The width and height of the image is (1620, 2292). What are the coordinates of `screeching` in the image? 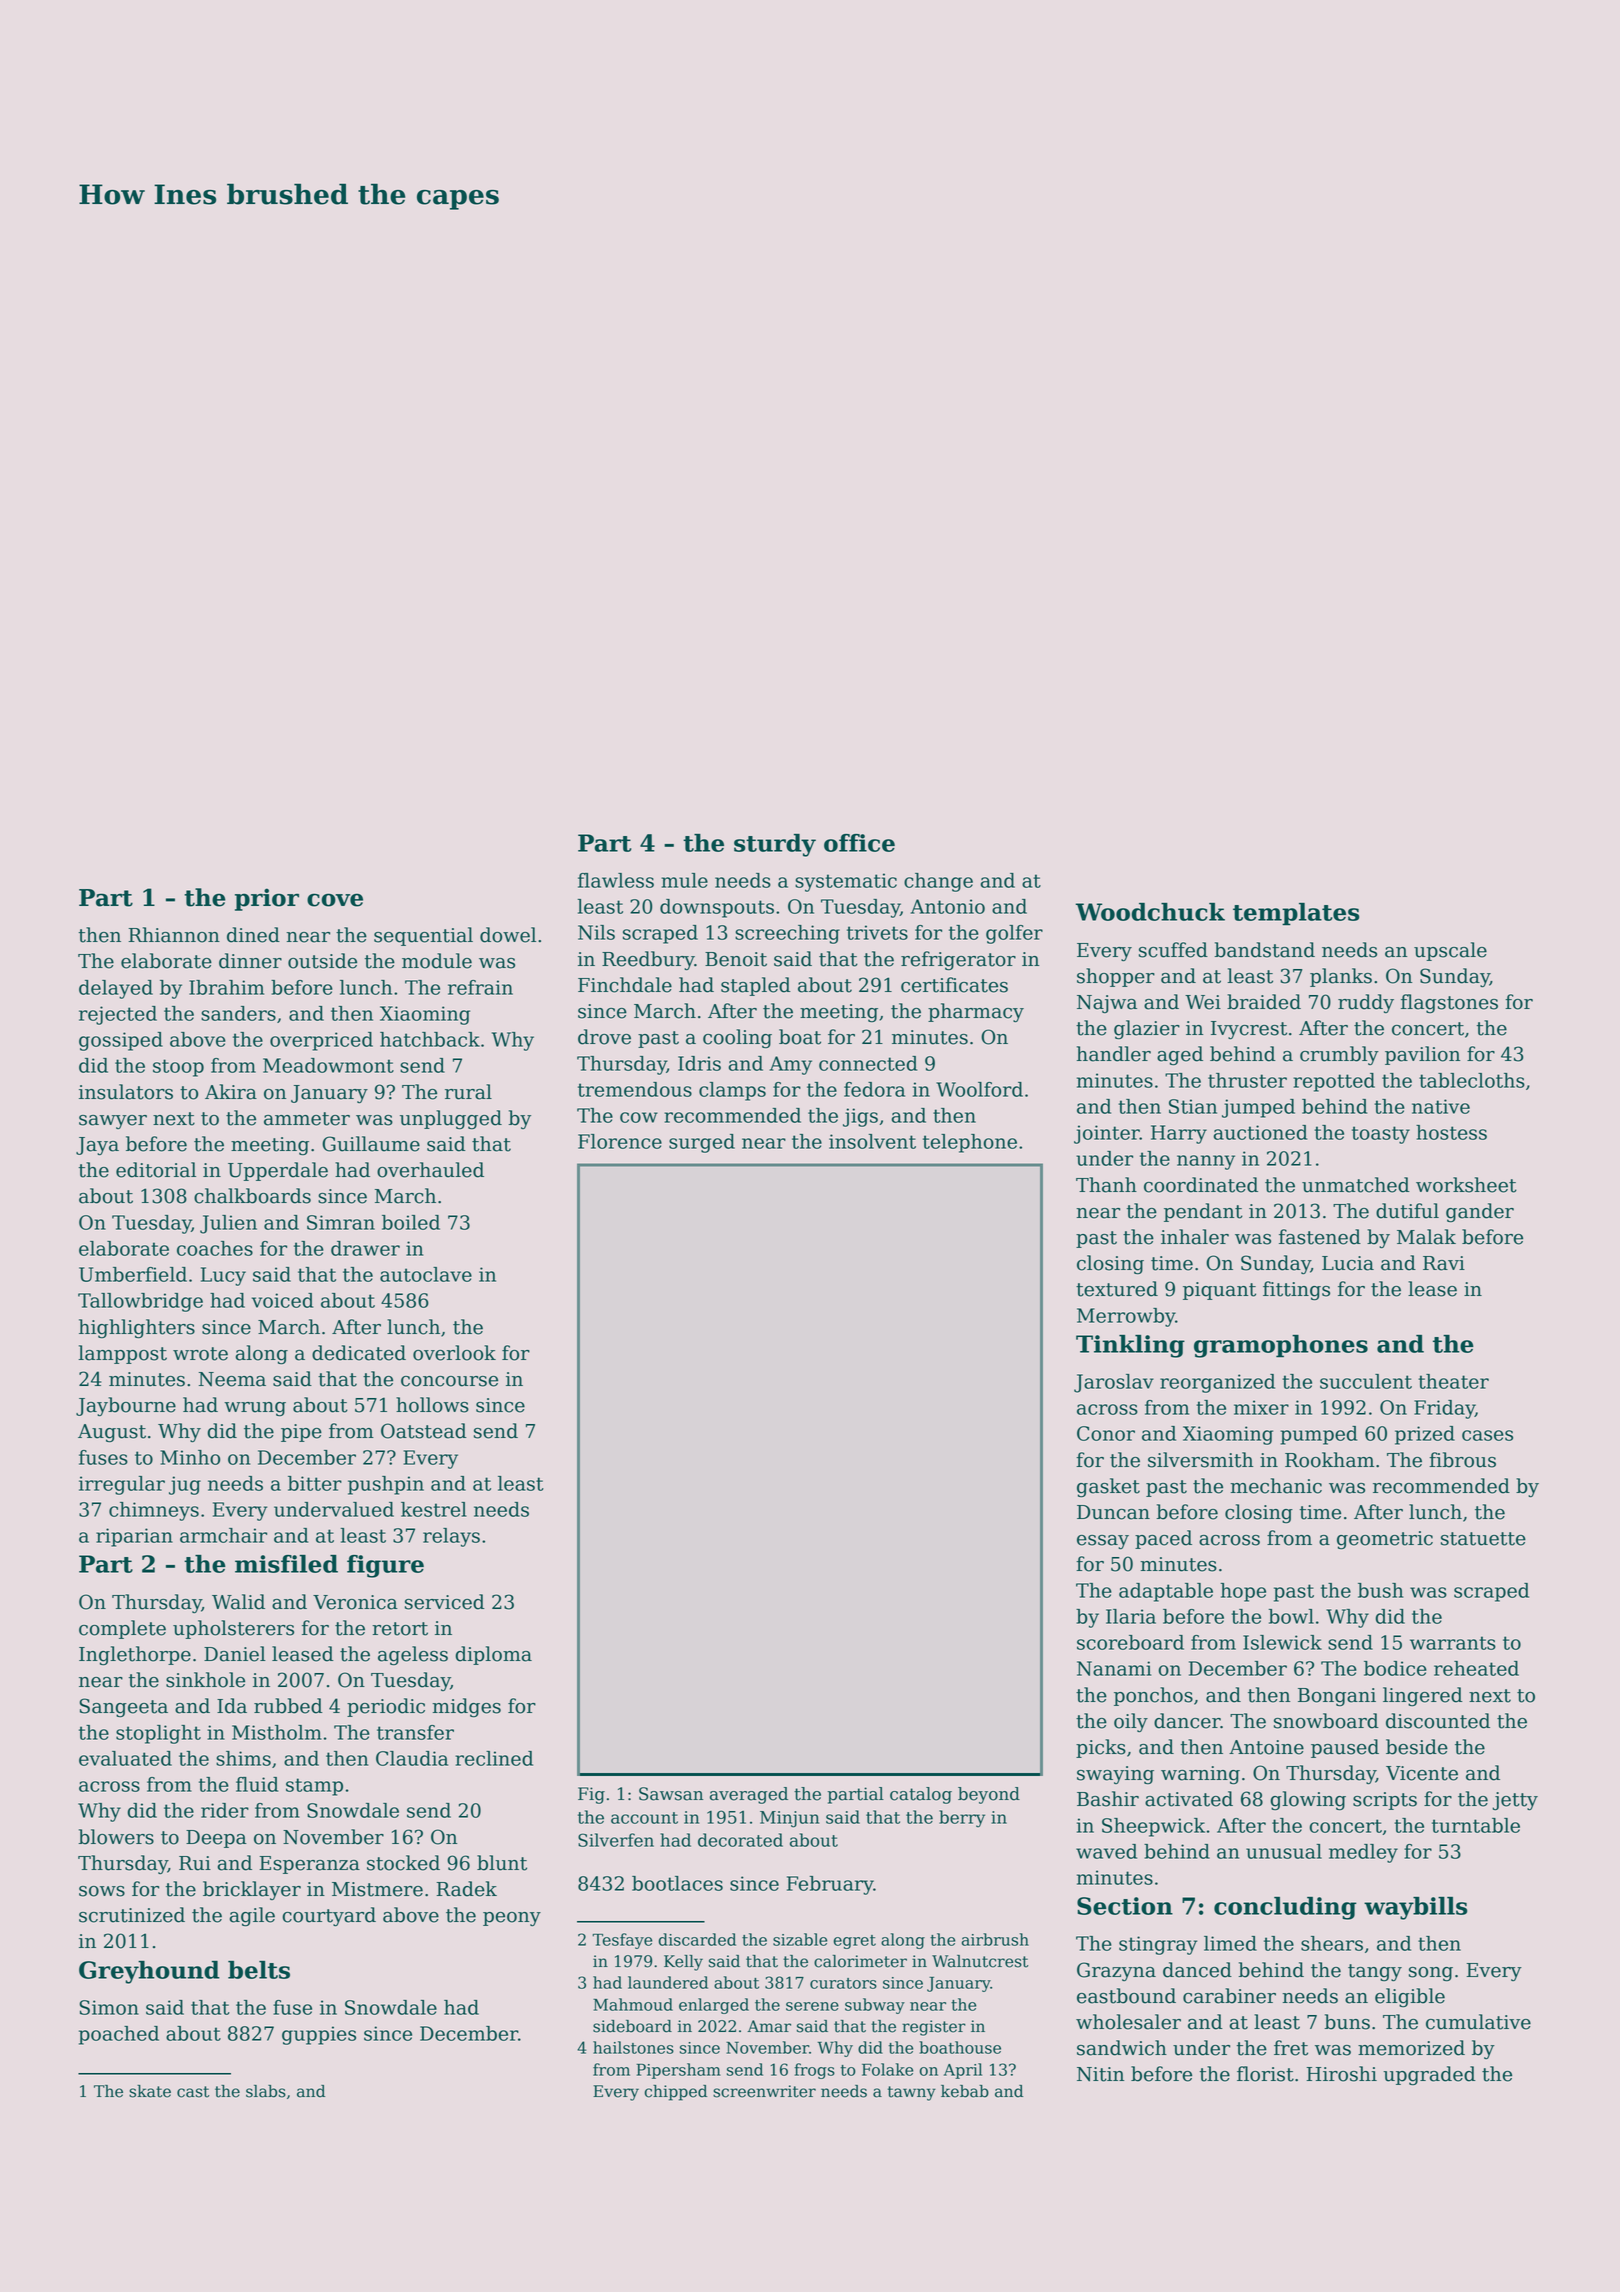 It's located at (787, 934).
